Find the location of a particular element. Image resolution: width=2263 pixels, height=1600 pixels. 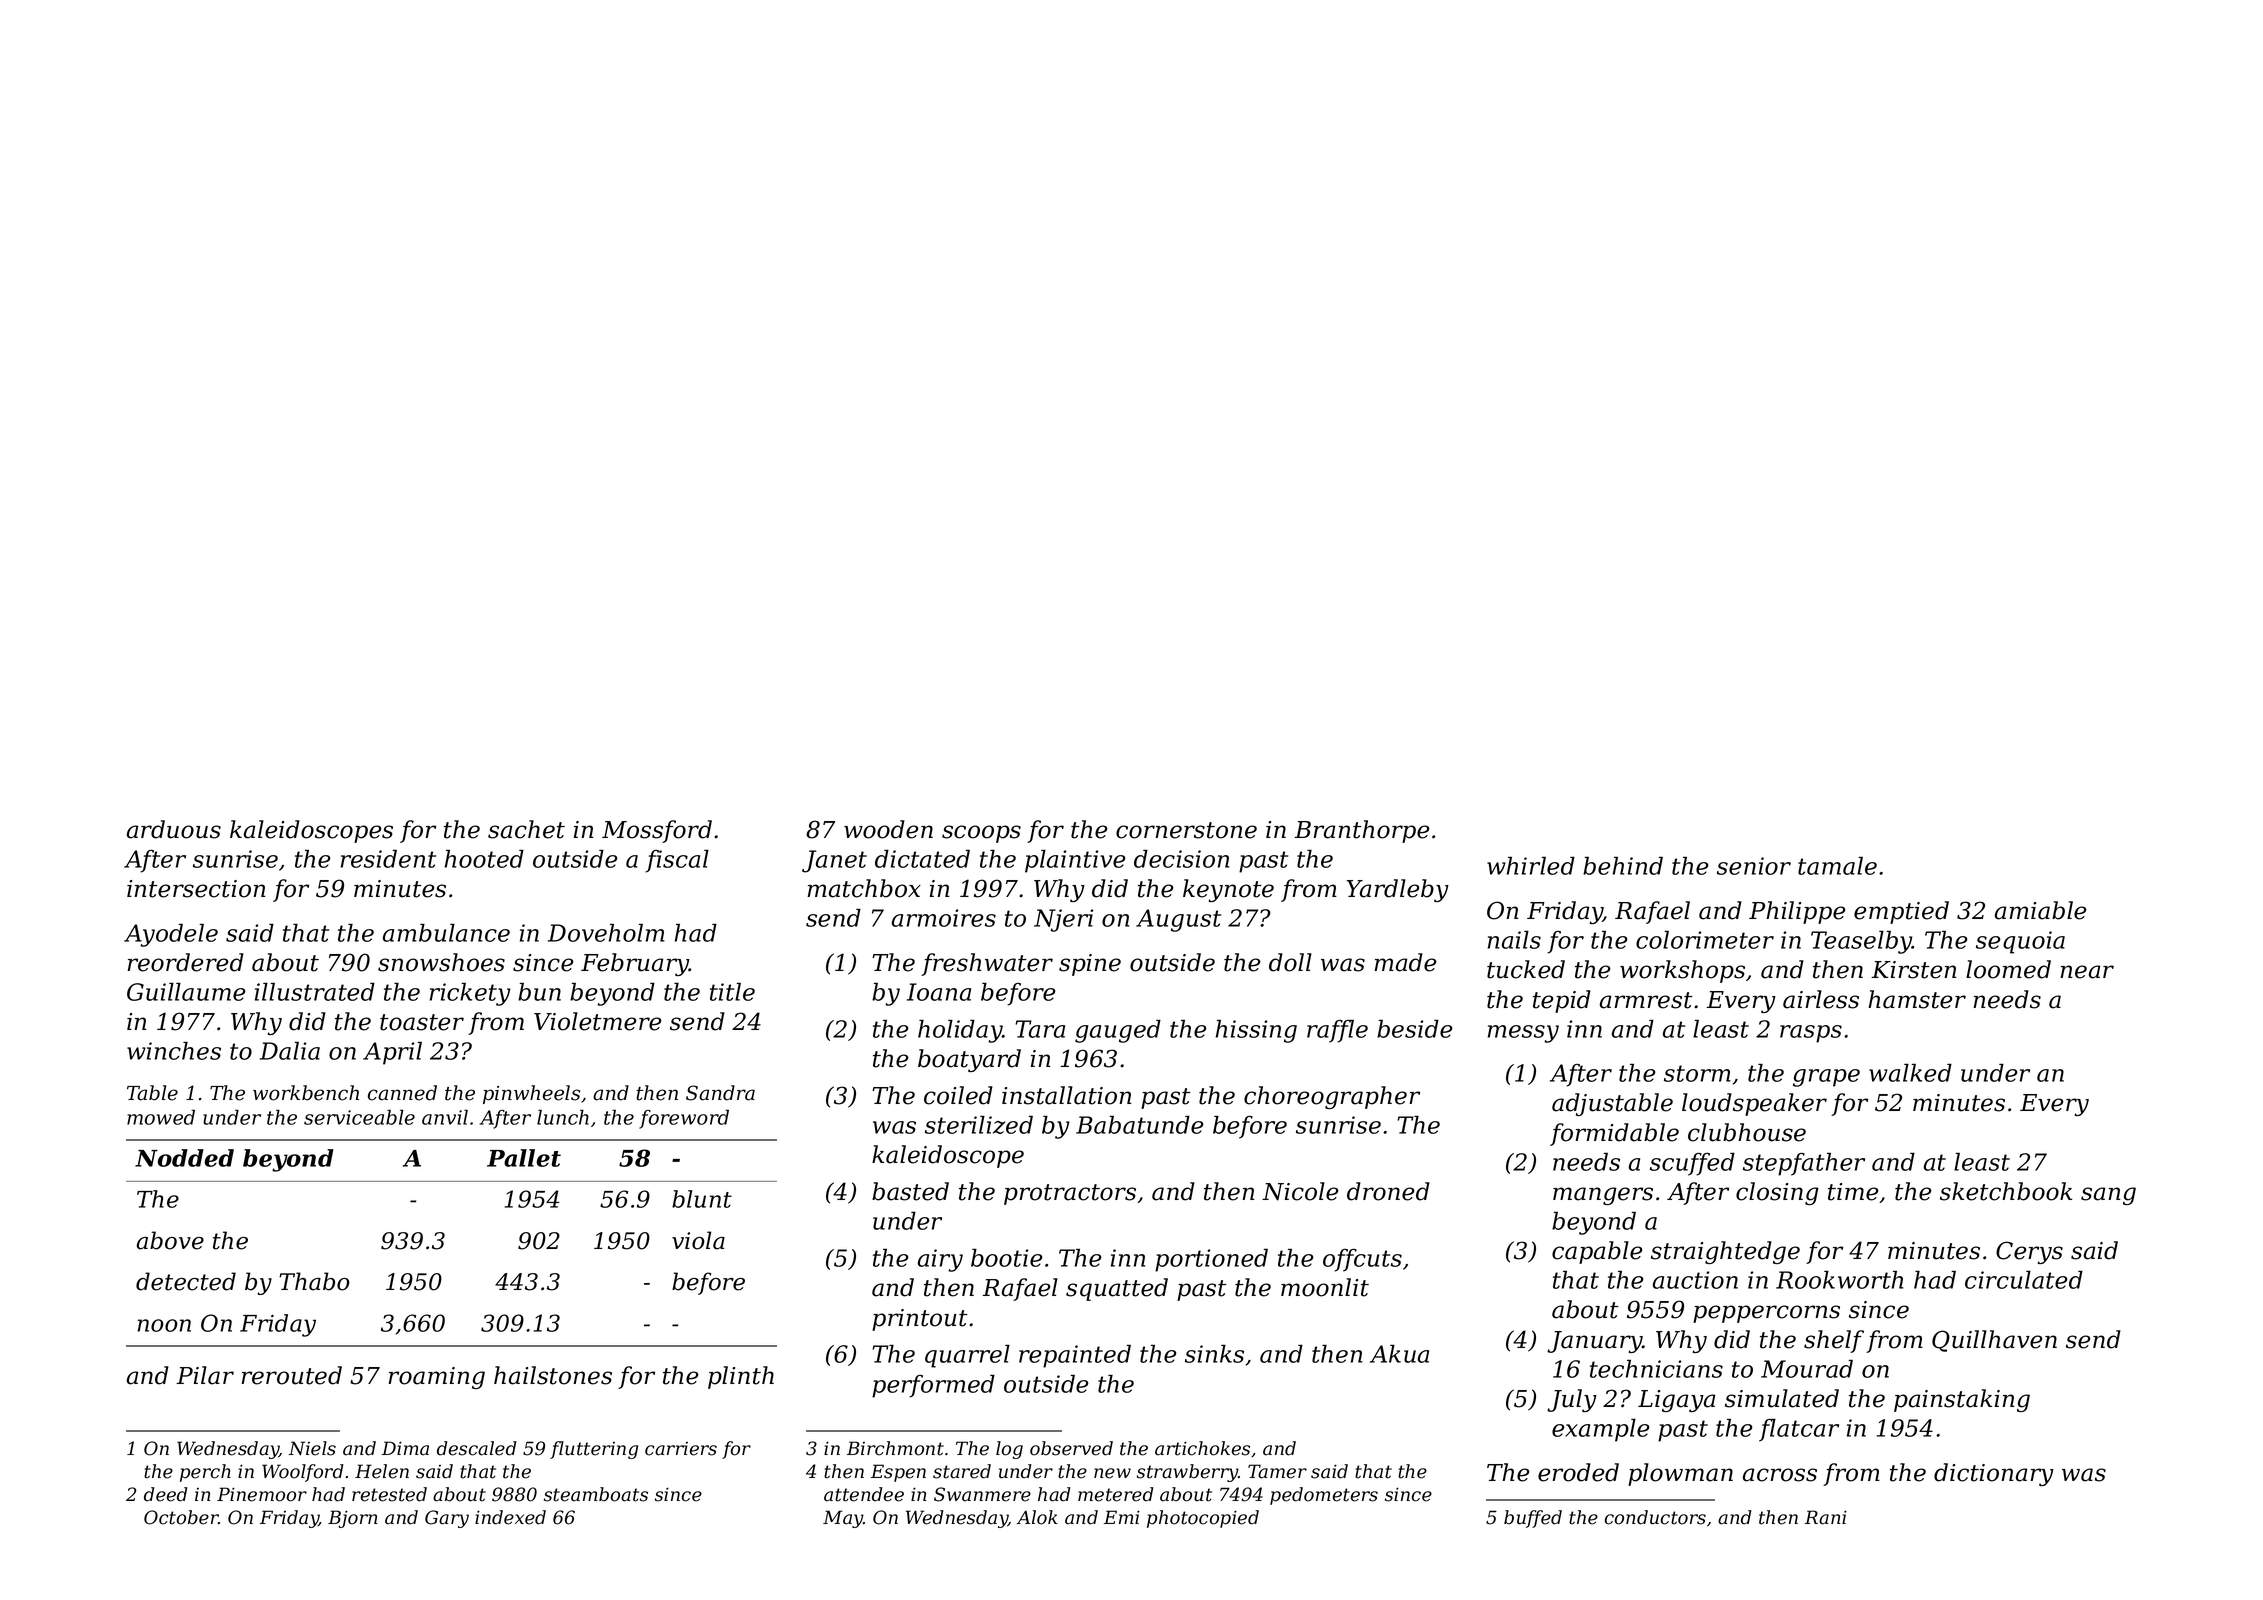

clubhouse is located at coordinates (1747, 1132).
